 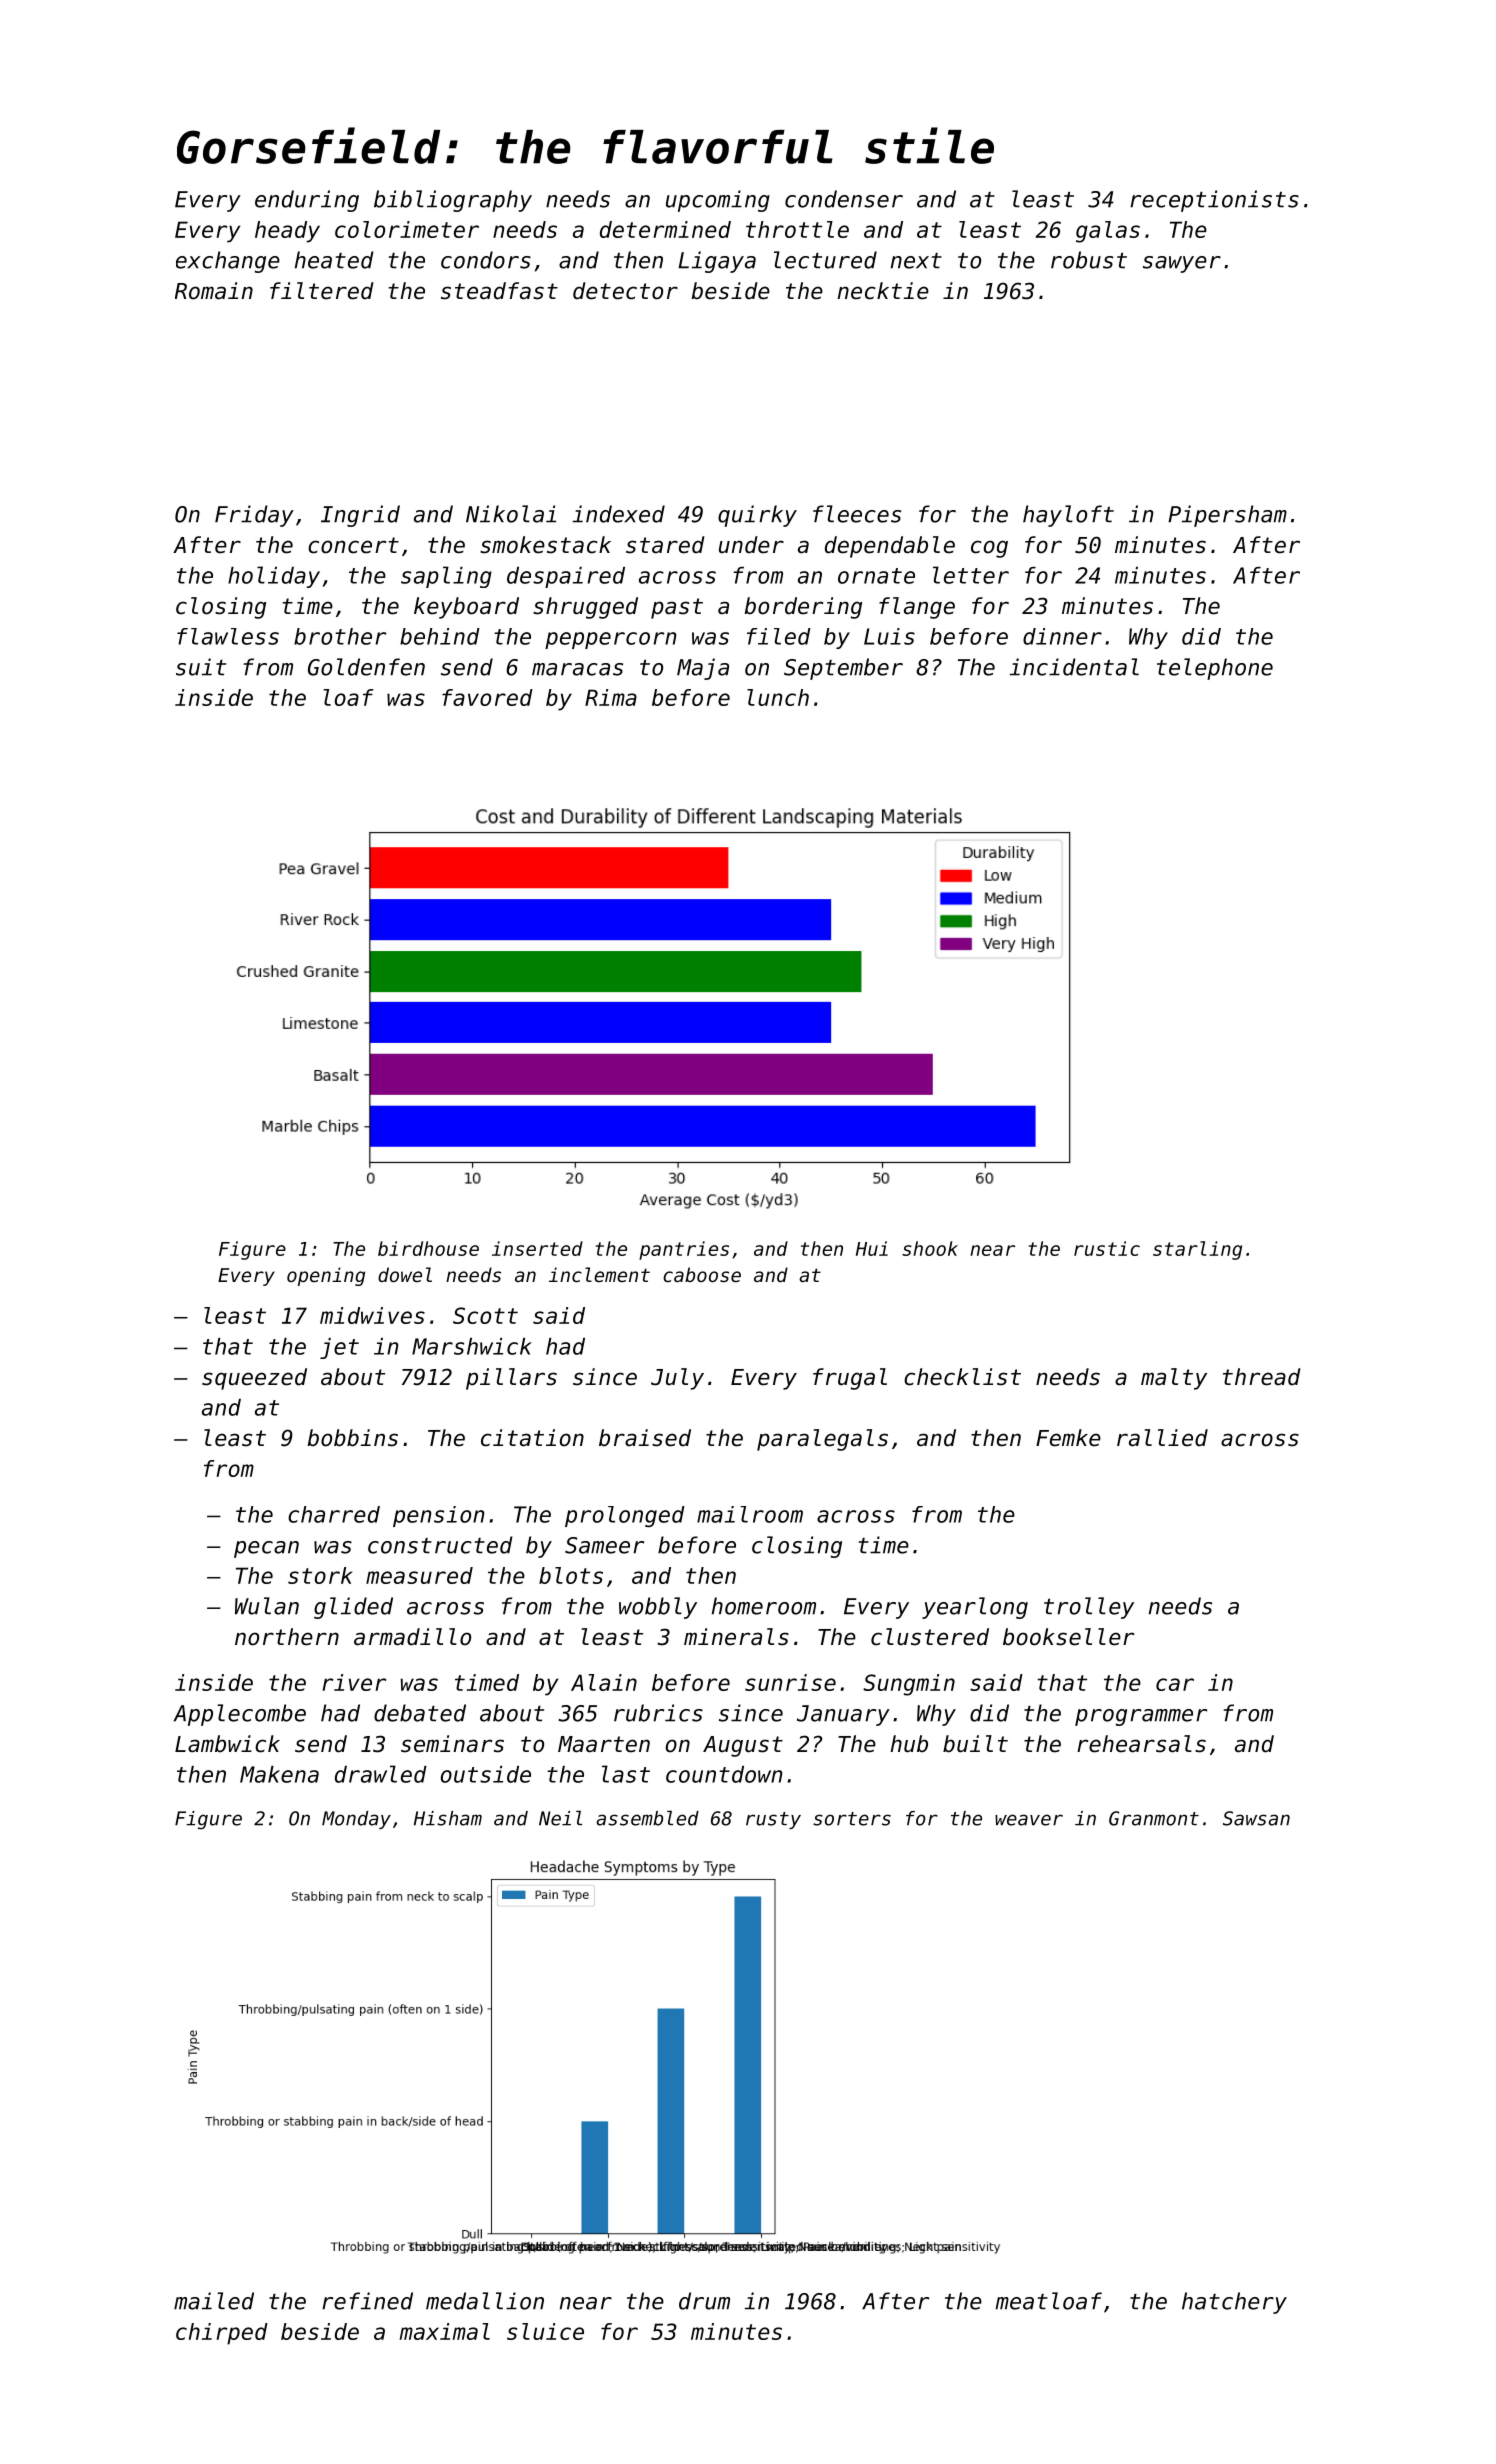 I want to click on upcoming, so click(x=718, y=201).
